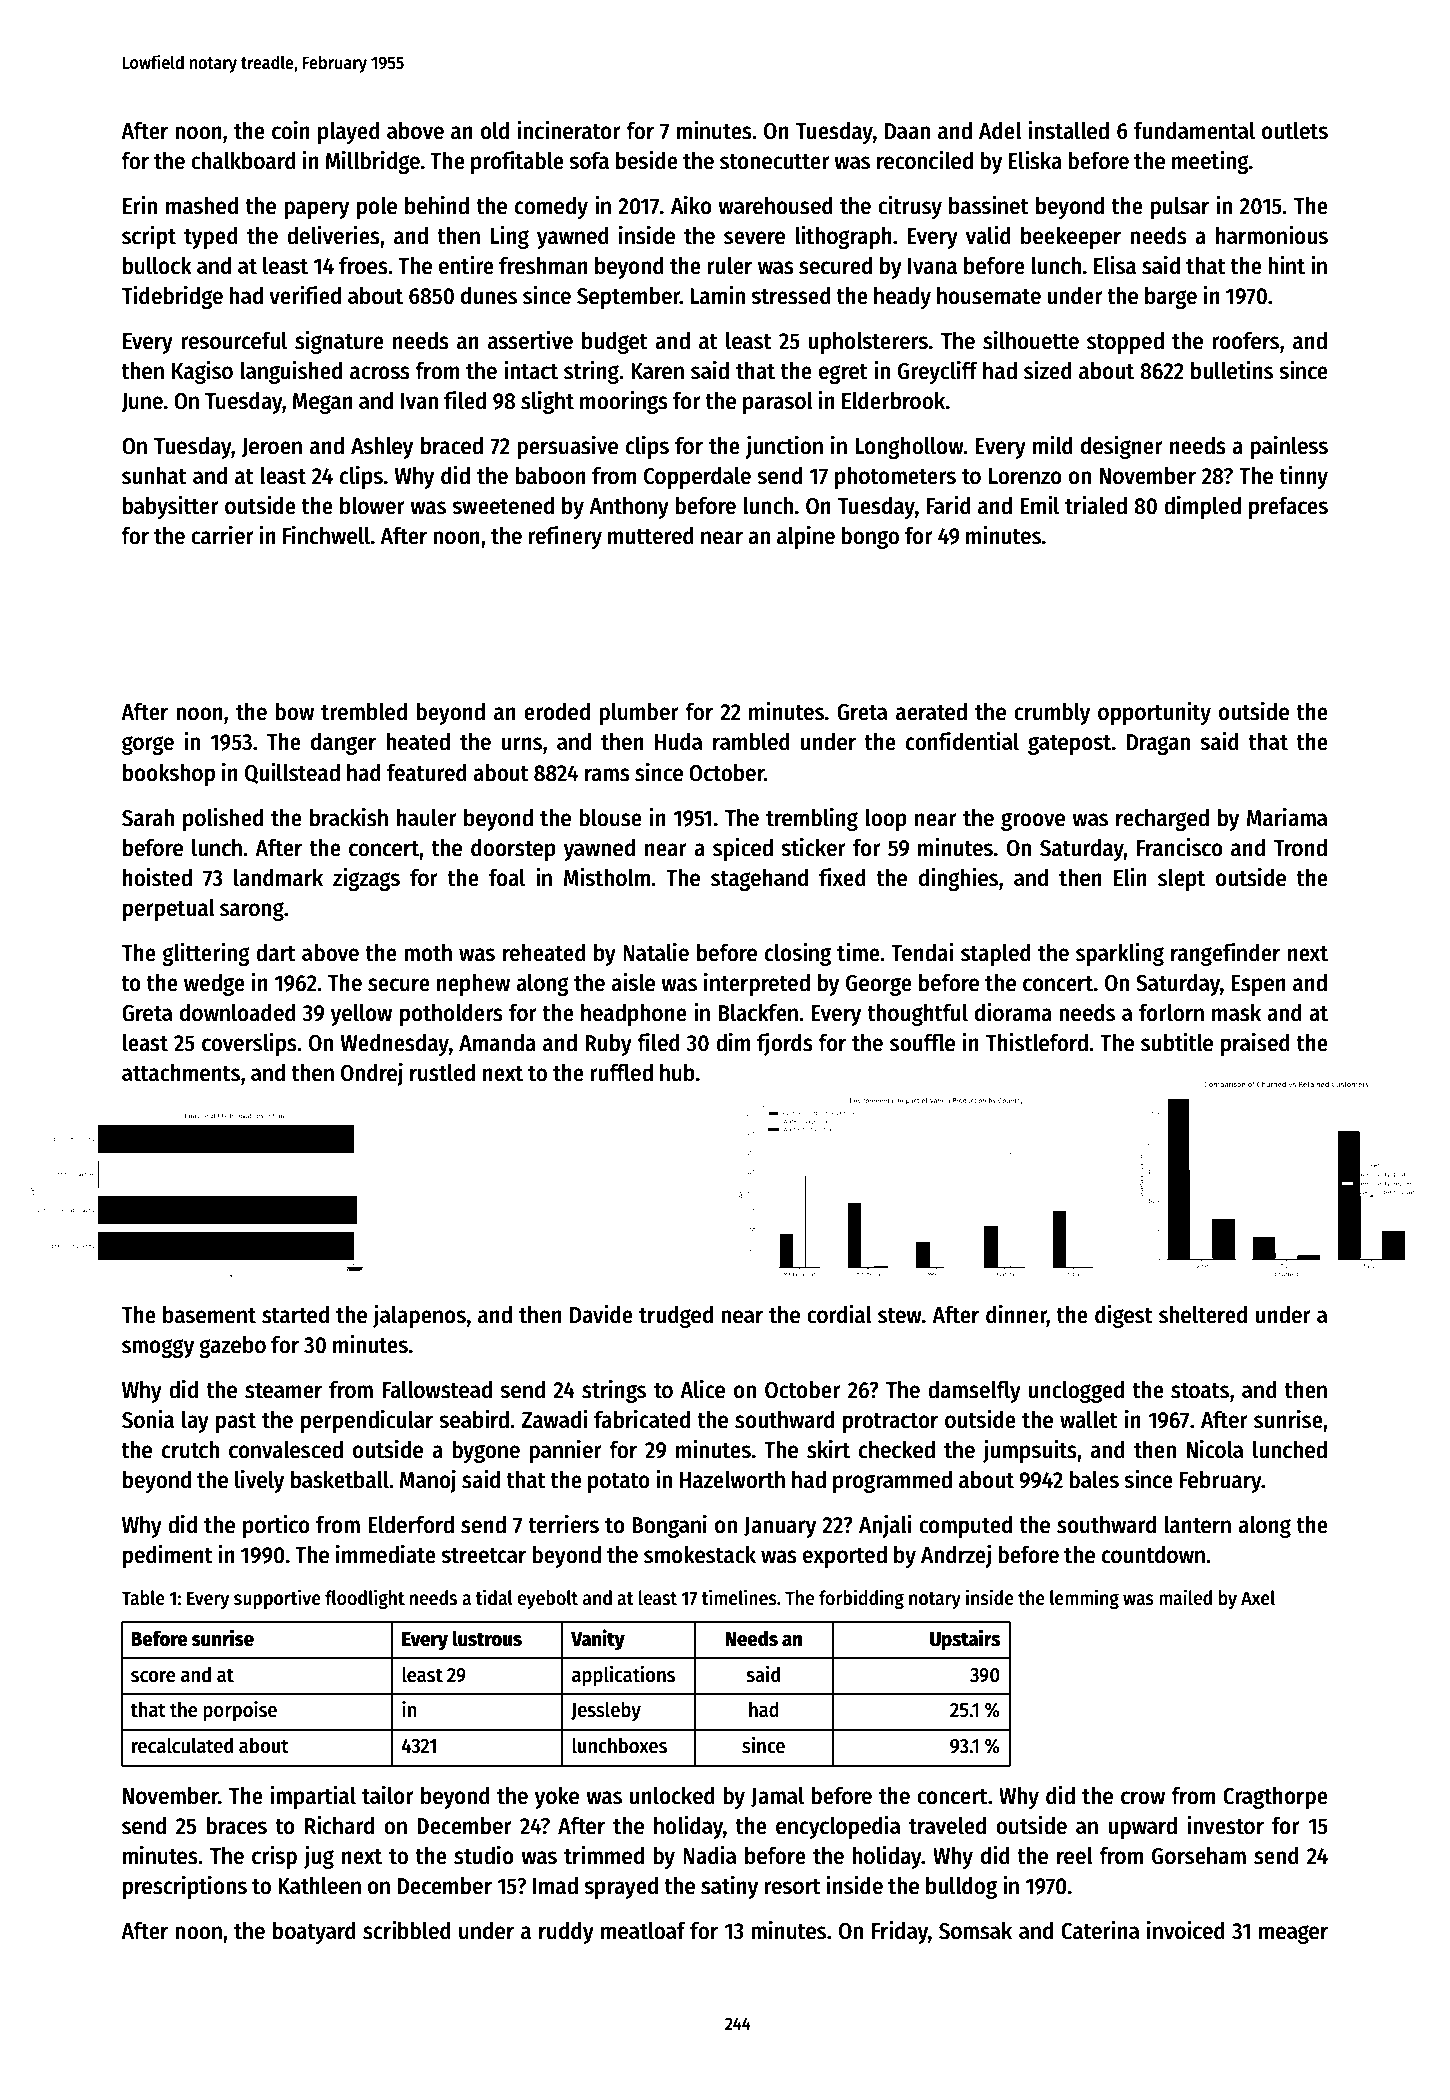 This screenshot has height=2100, width=1450. Describe the element at coordinates (249, 1044) in the screenshot. I see `coverslips` at that location.
